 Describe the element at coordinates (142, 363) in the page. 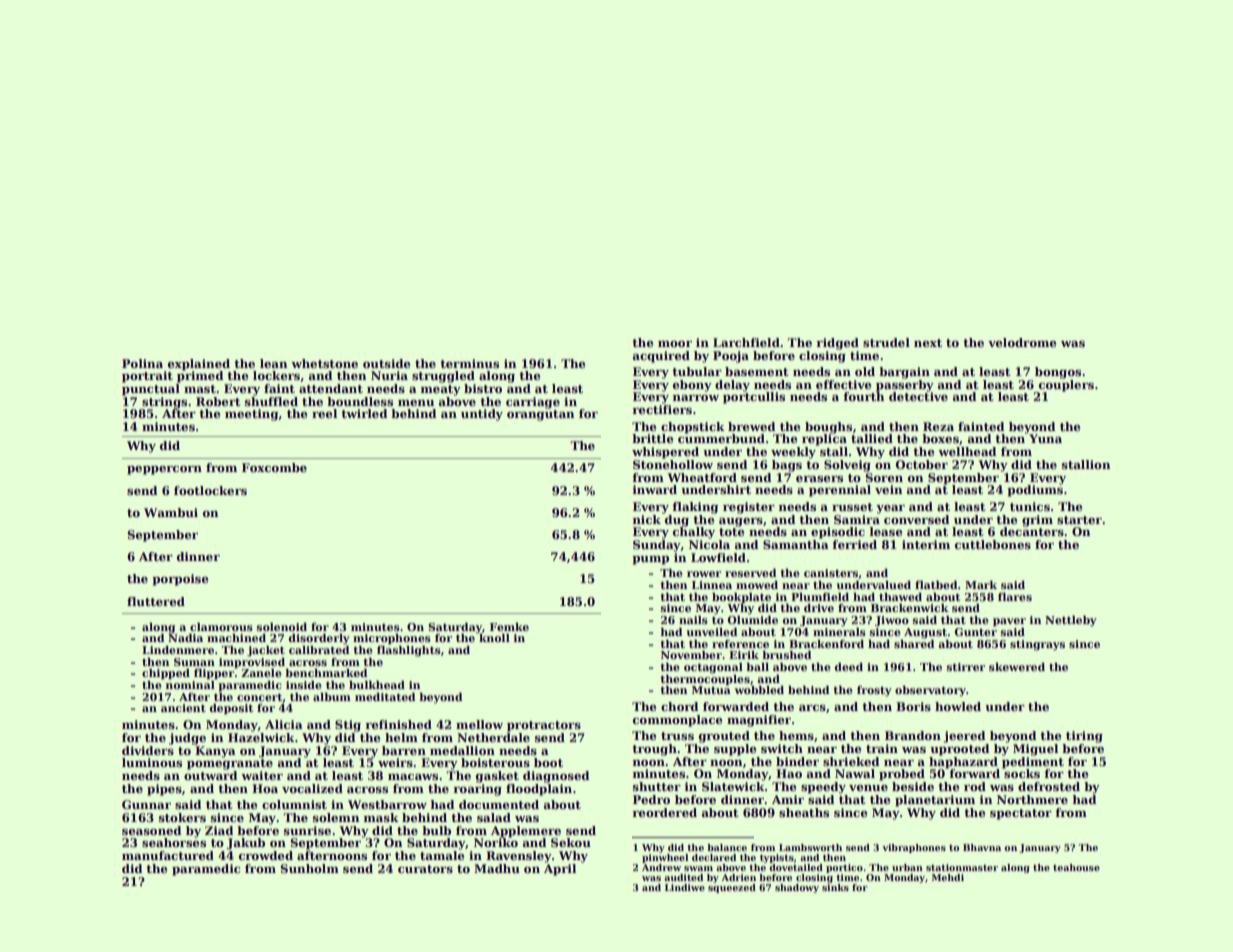

I see `Polina` at that location.
